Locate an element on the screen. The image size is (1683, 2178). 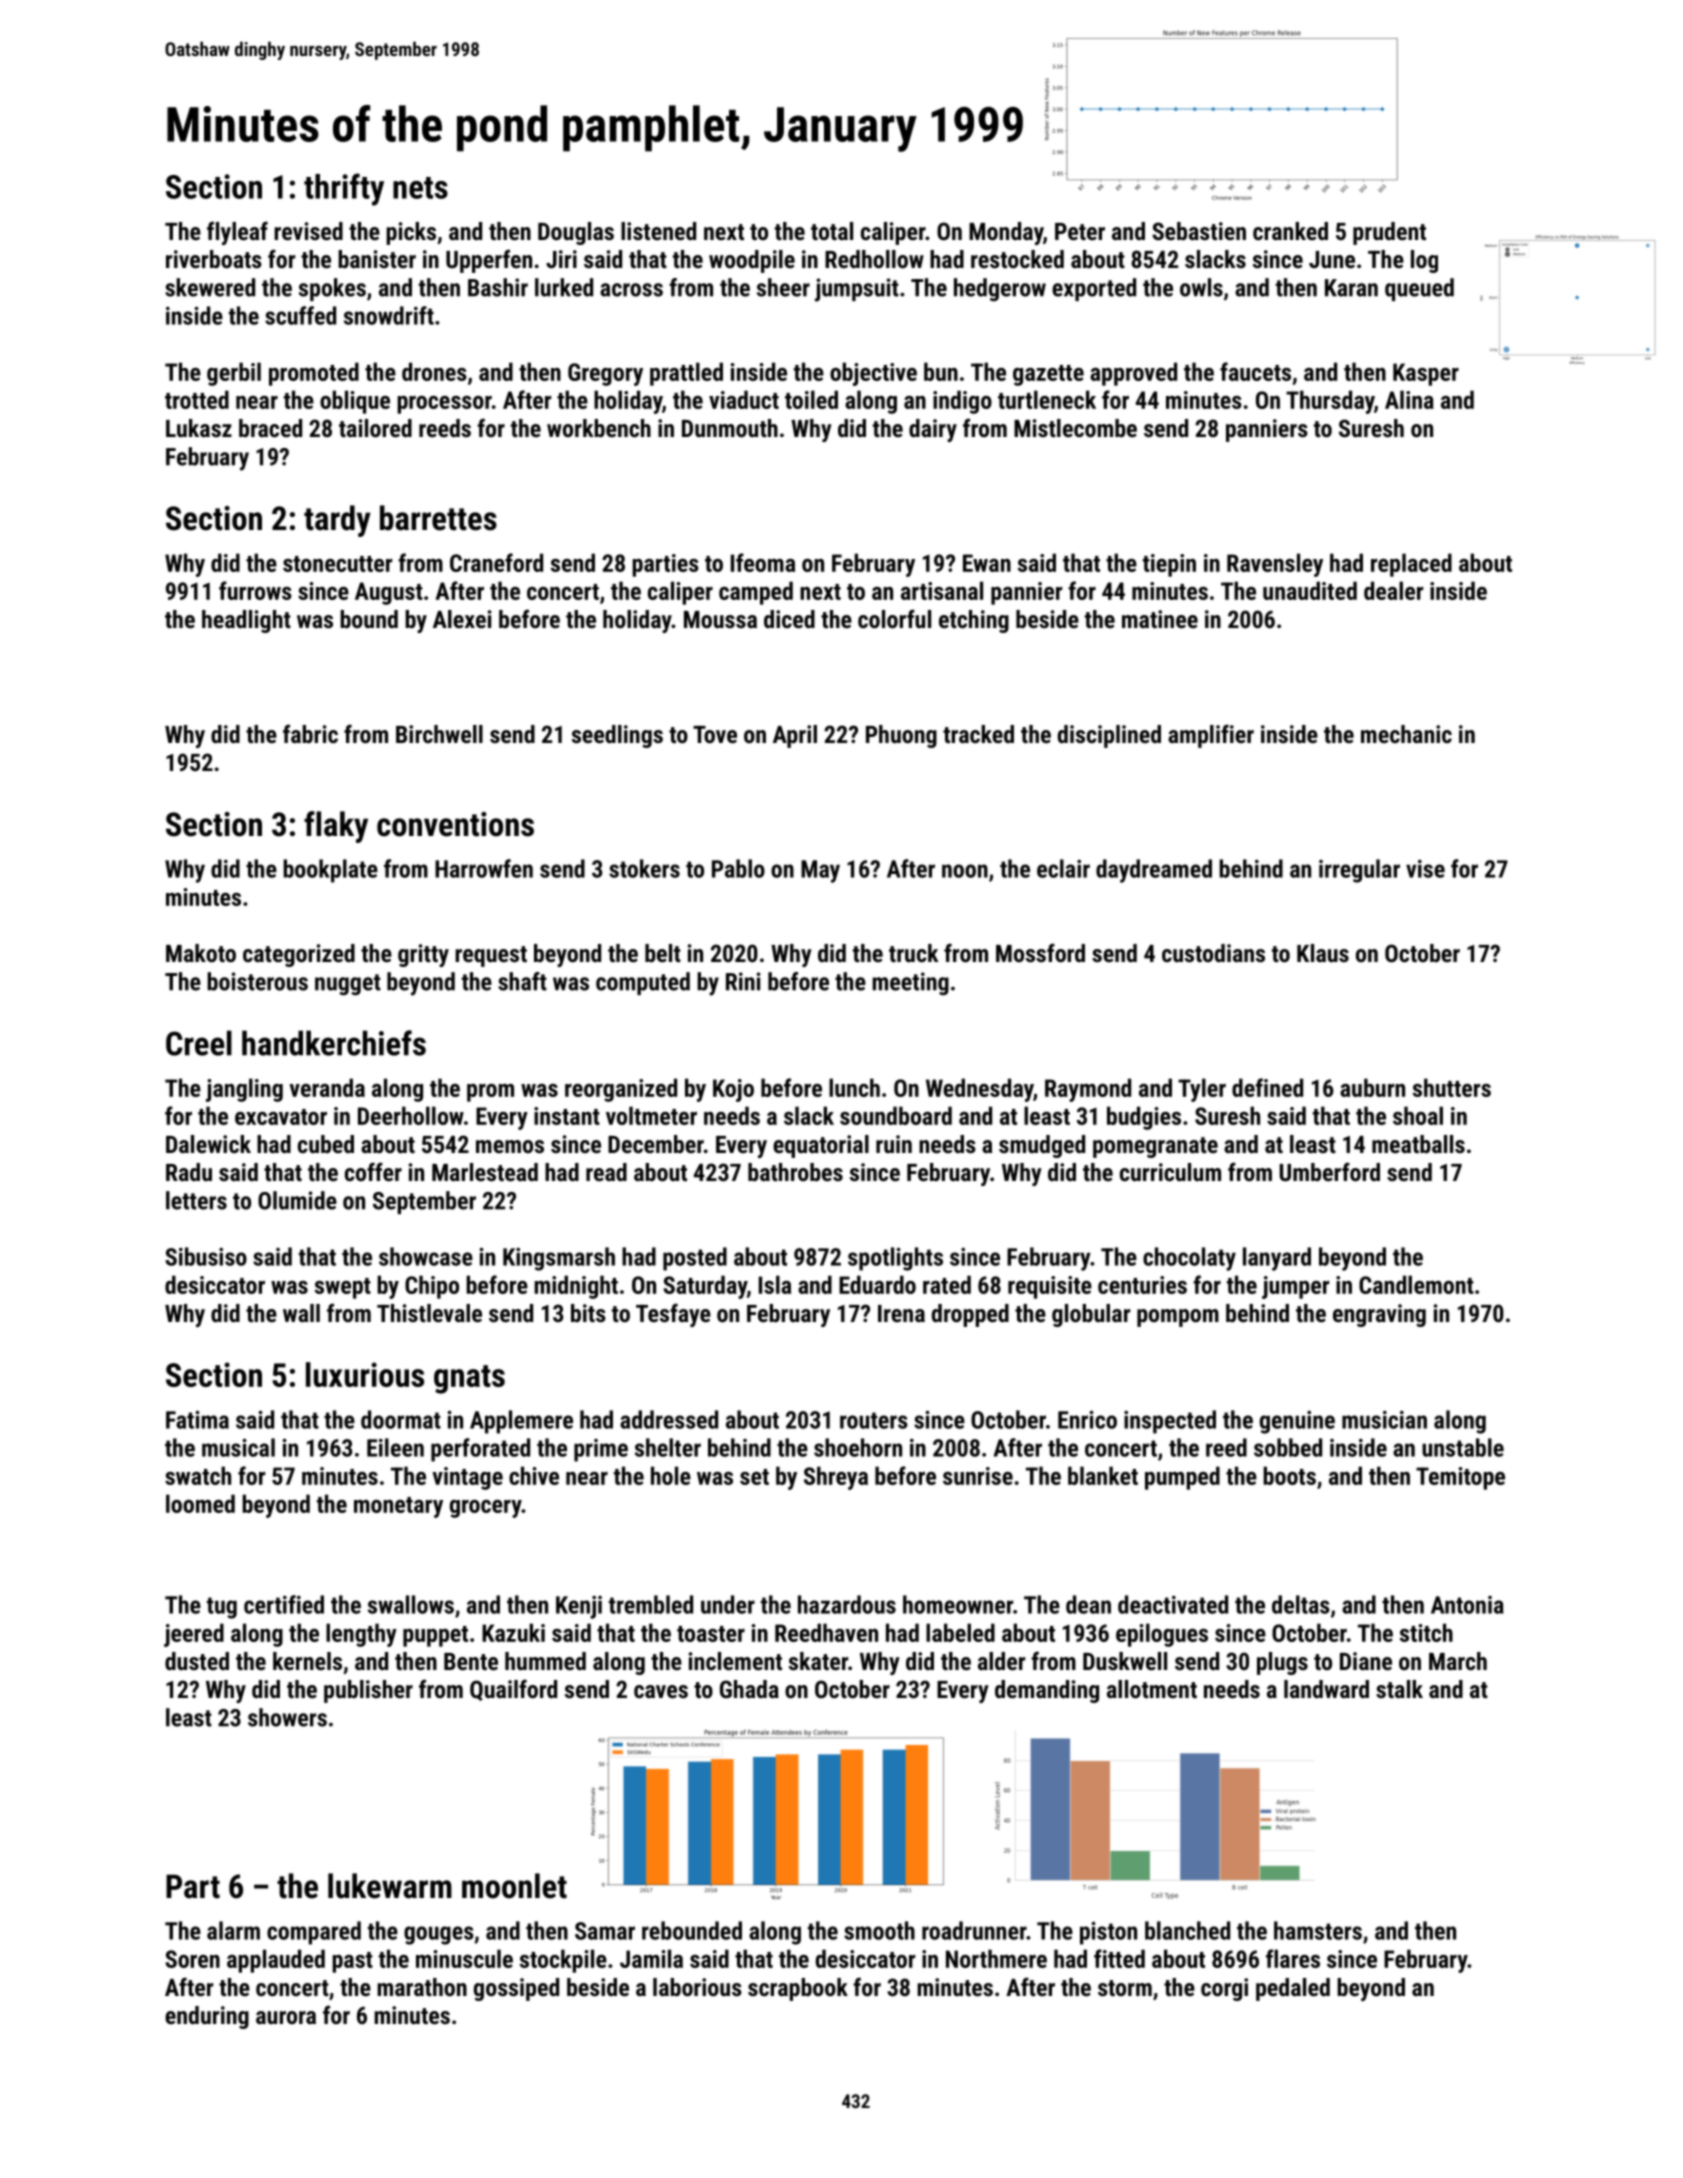
Tyler is located at coordinates (1202, 1090).
